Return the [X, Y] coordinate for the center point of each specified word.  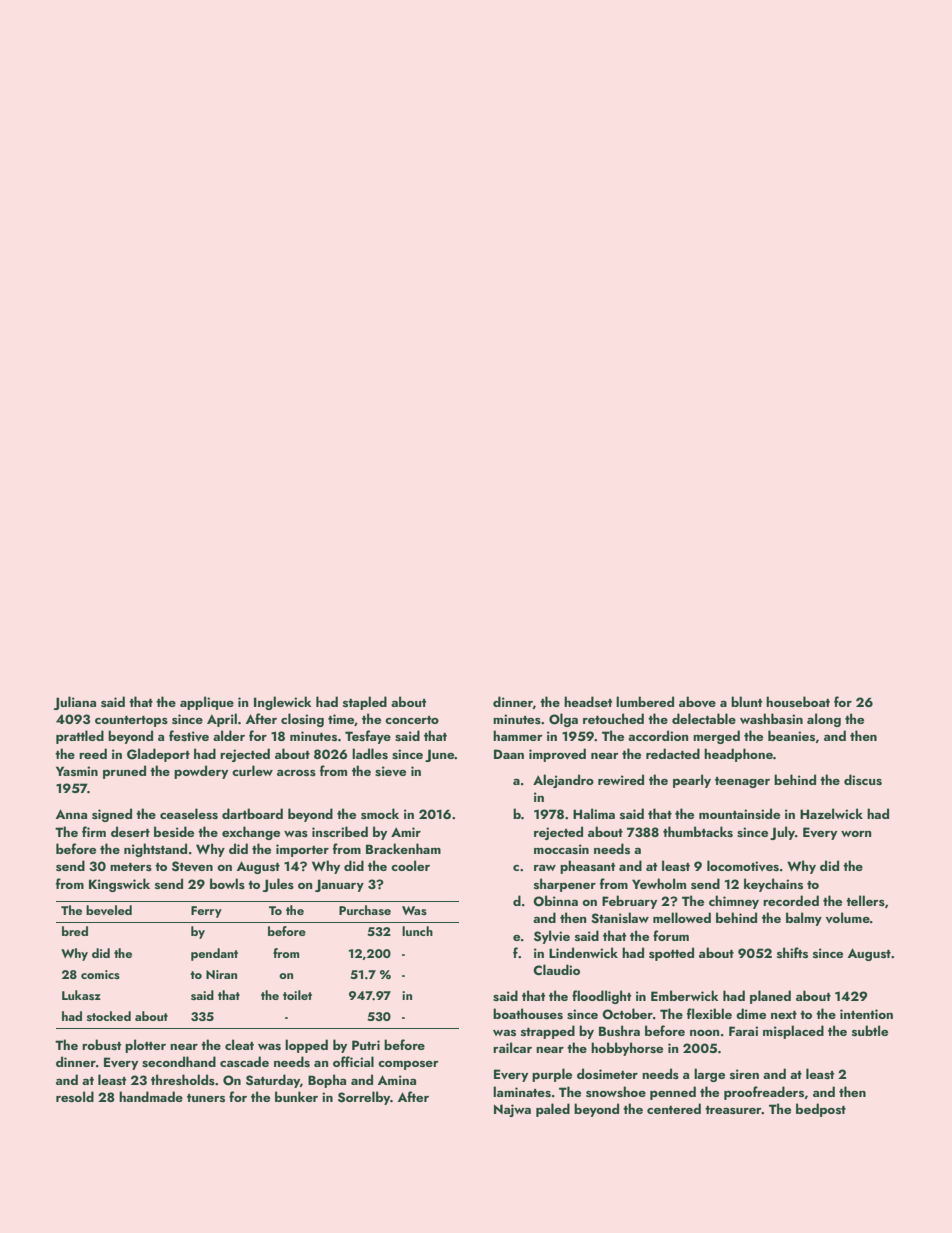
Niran [221, 974]
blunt [746, 701]
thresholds [183, 1079]
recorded [791, 900]
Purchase [365, 910]
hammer [518, 735]
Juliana [74, 703]
